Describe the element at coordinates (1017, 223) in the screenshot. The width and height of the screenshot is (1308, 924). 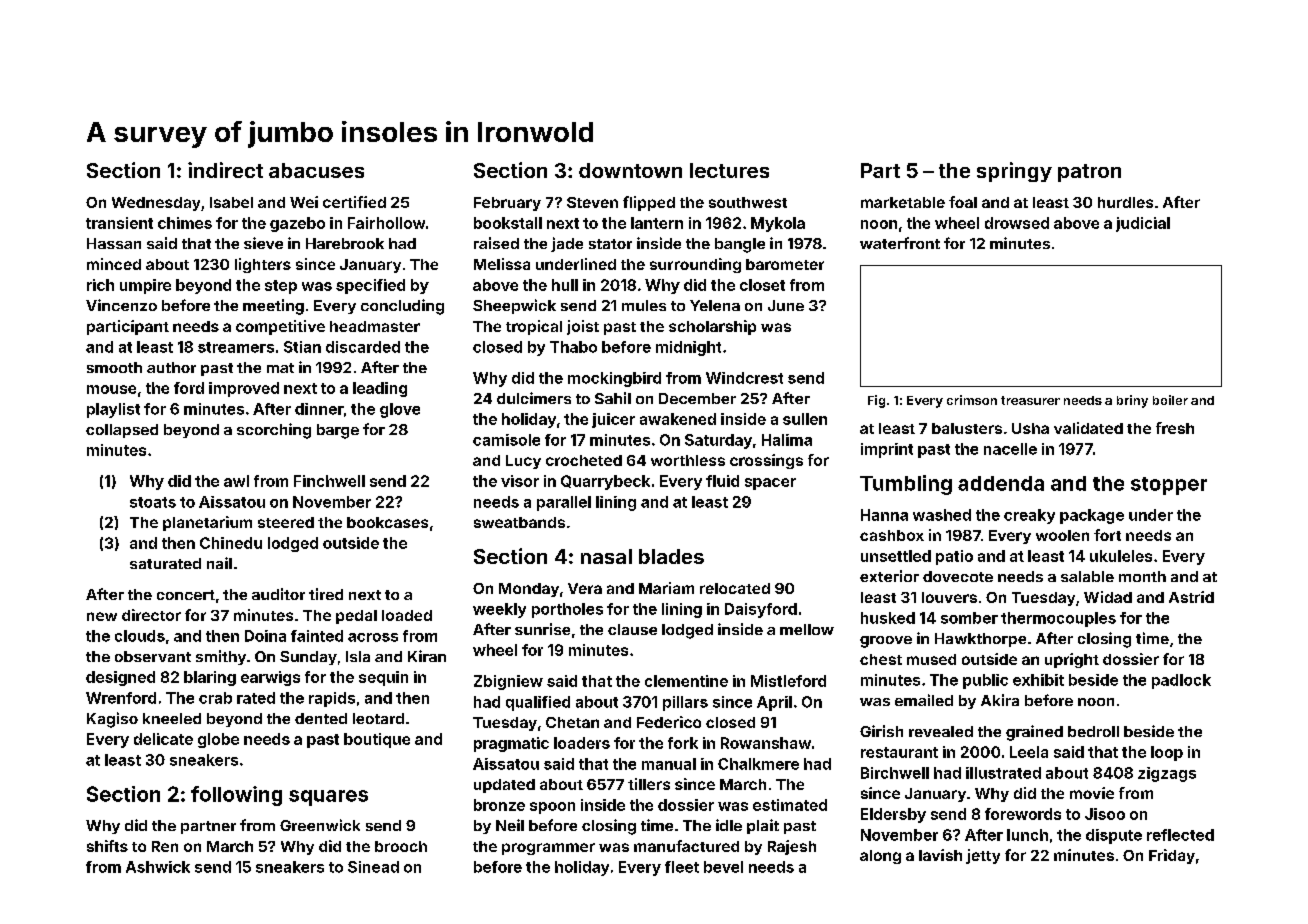
I see `drowsed` at that location.
